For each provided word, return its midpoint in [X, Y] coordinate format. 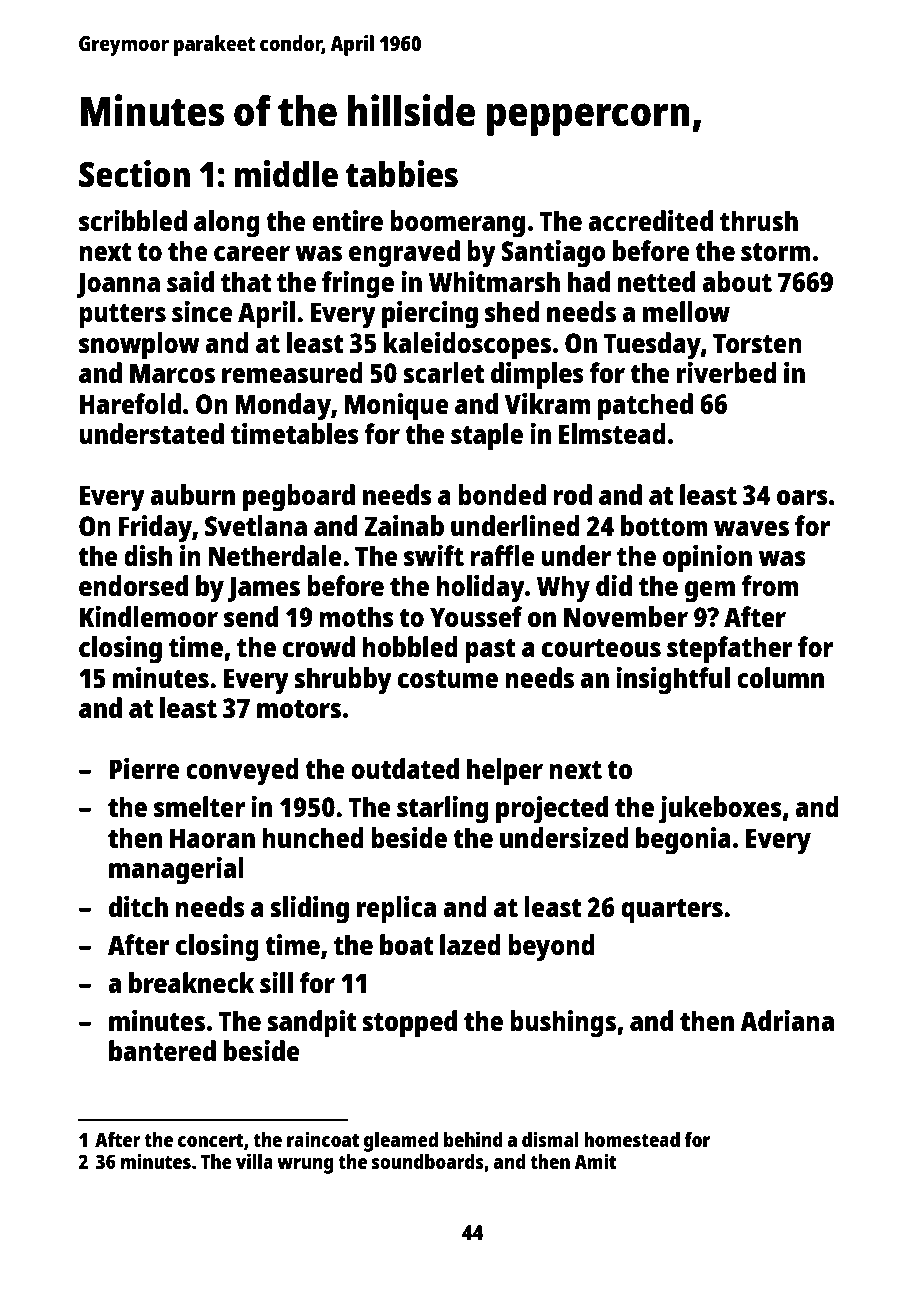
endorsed [133, 585]
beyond [551, 948]
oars [802, 497]
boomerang [457, 224]
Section [134, 174]
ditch [138, 906]
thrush [759, 220]
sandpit [312, 1024]
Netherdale [275, 555]
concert [211, 1140]
